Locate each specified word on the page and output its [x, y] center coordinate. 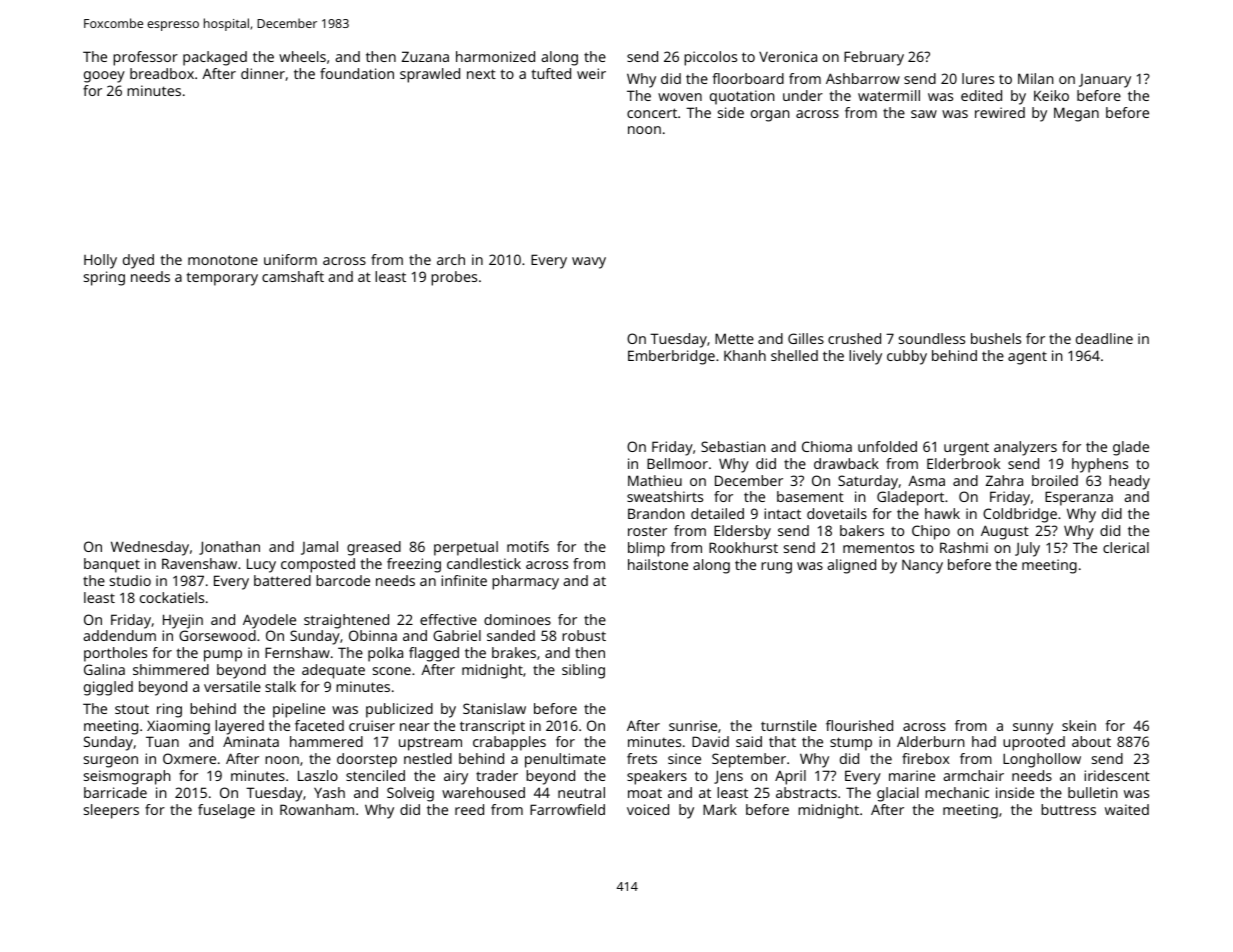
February [874, 58]
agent [1027, 358]
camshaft [293, 276]
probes [454, 278]
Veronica [788, 56]
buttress [1068, 809]
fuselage [226, 811]
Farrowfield [567, 809]
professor [145, 58]
